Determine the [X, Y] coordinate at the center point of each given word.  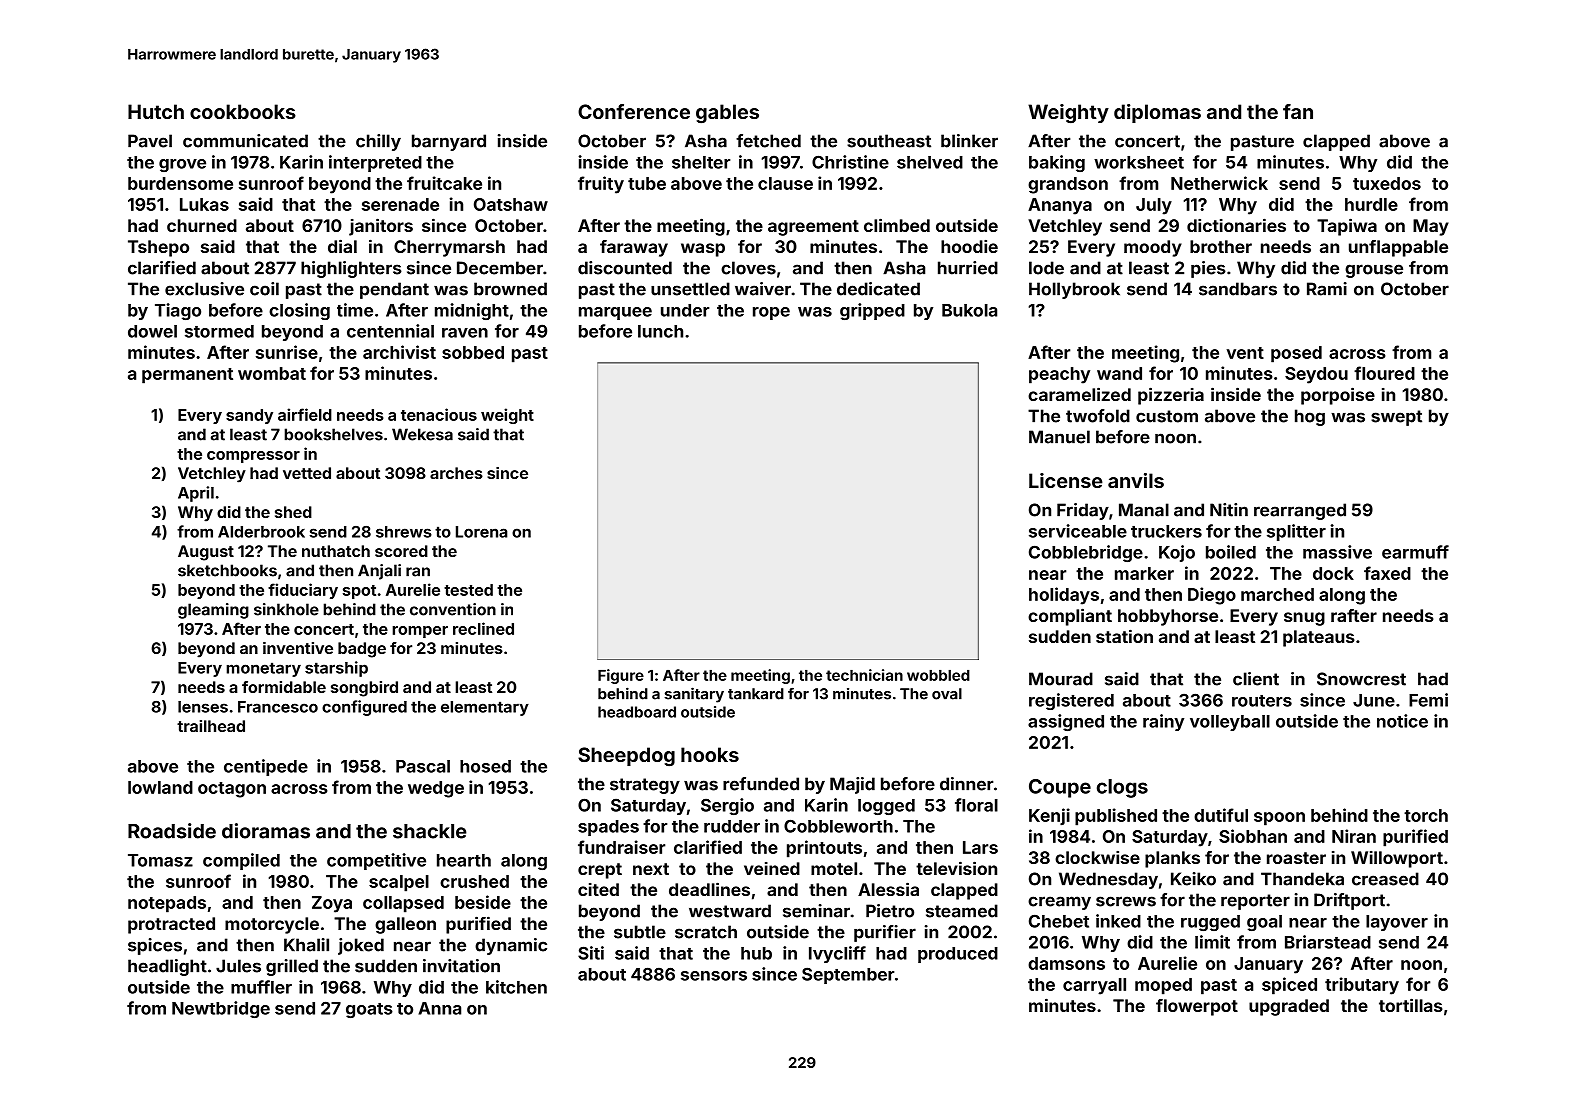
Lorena [482, 532]
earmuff [1415, 552]
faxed [1387, 573]
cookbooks [243, 111]
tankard [756, 694]
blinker [969, 141]
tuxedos [1387, 183]
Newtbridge [221, 1009]
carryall [1094, 986]
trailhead [211, 726]
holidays [1064, 596]
